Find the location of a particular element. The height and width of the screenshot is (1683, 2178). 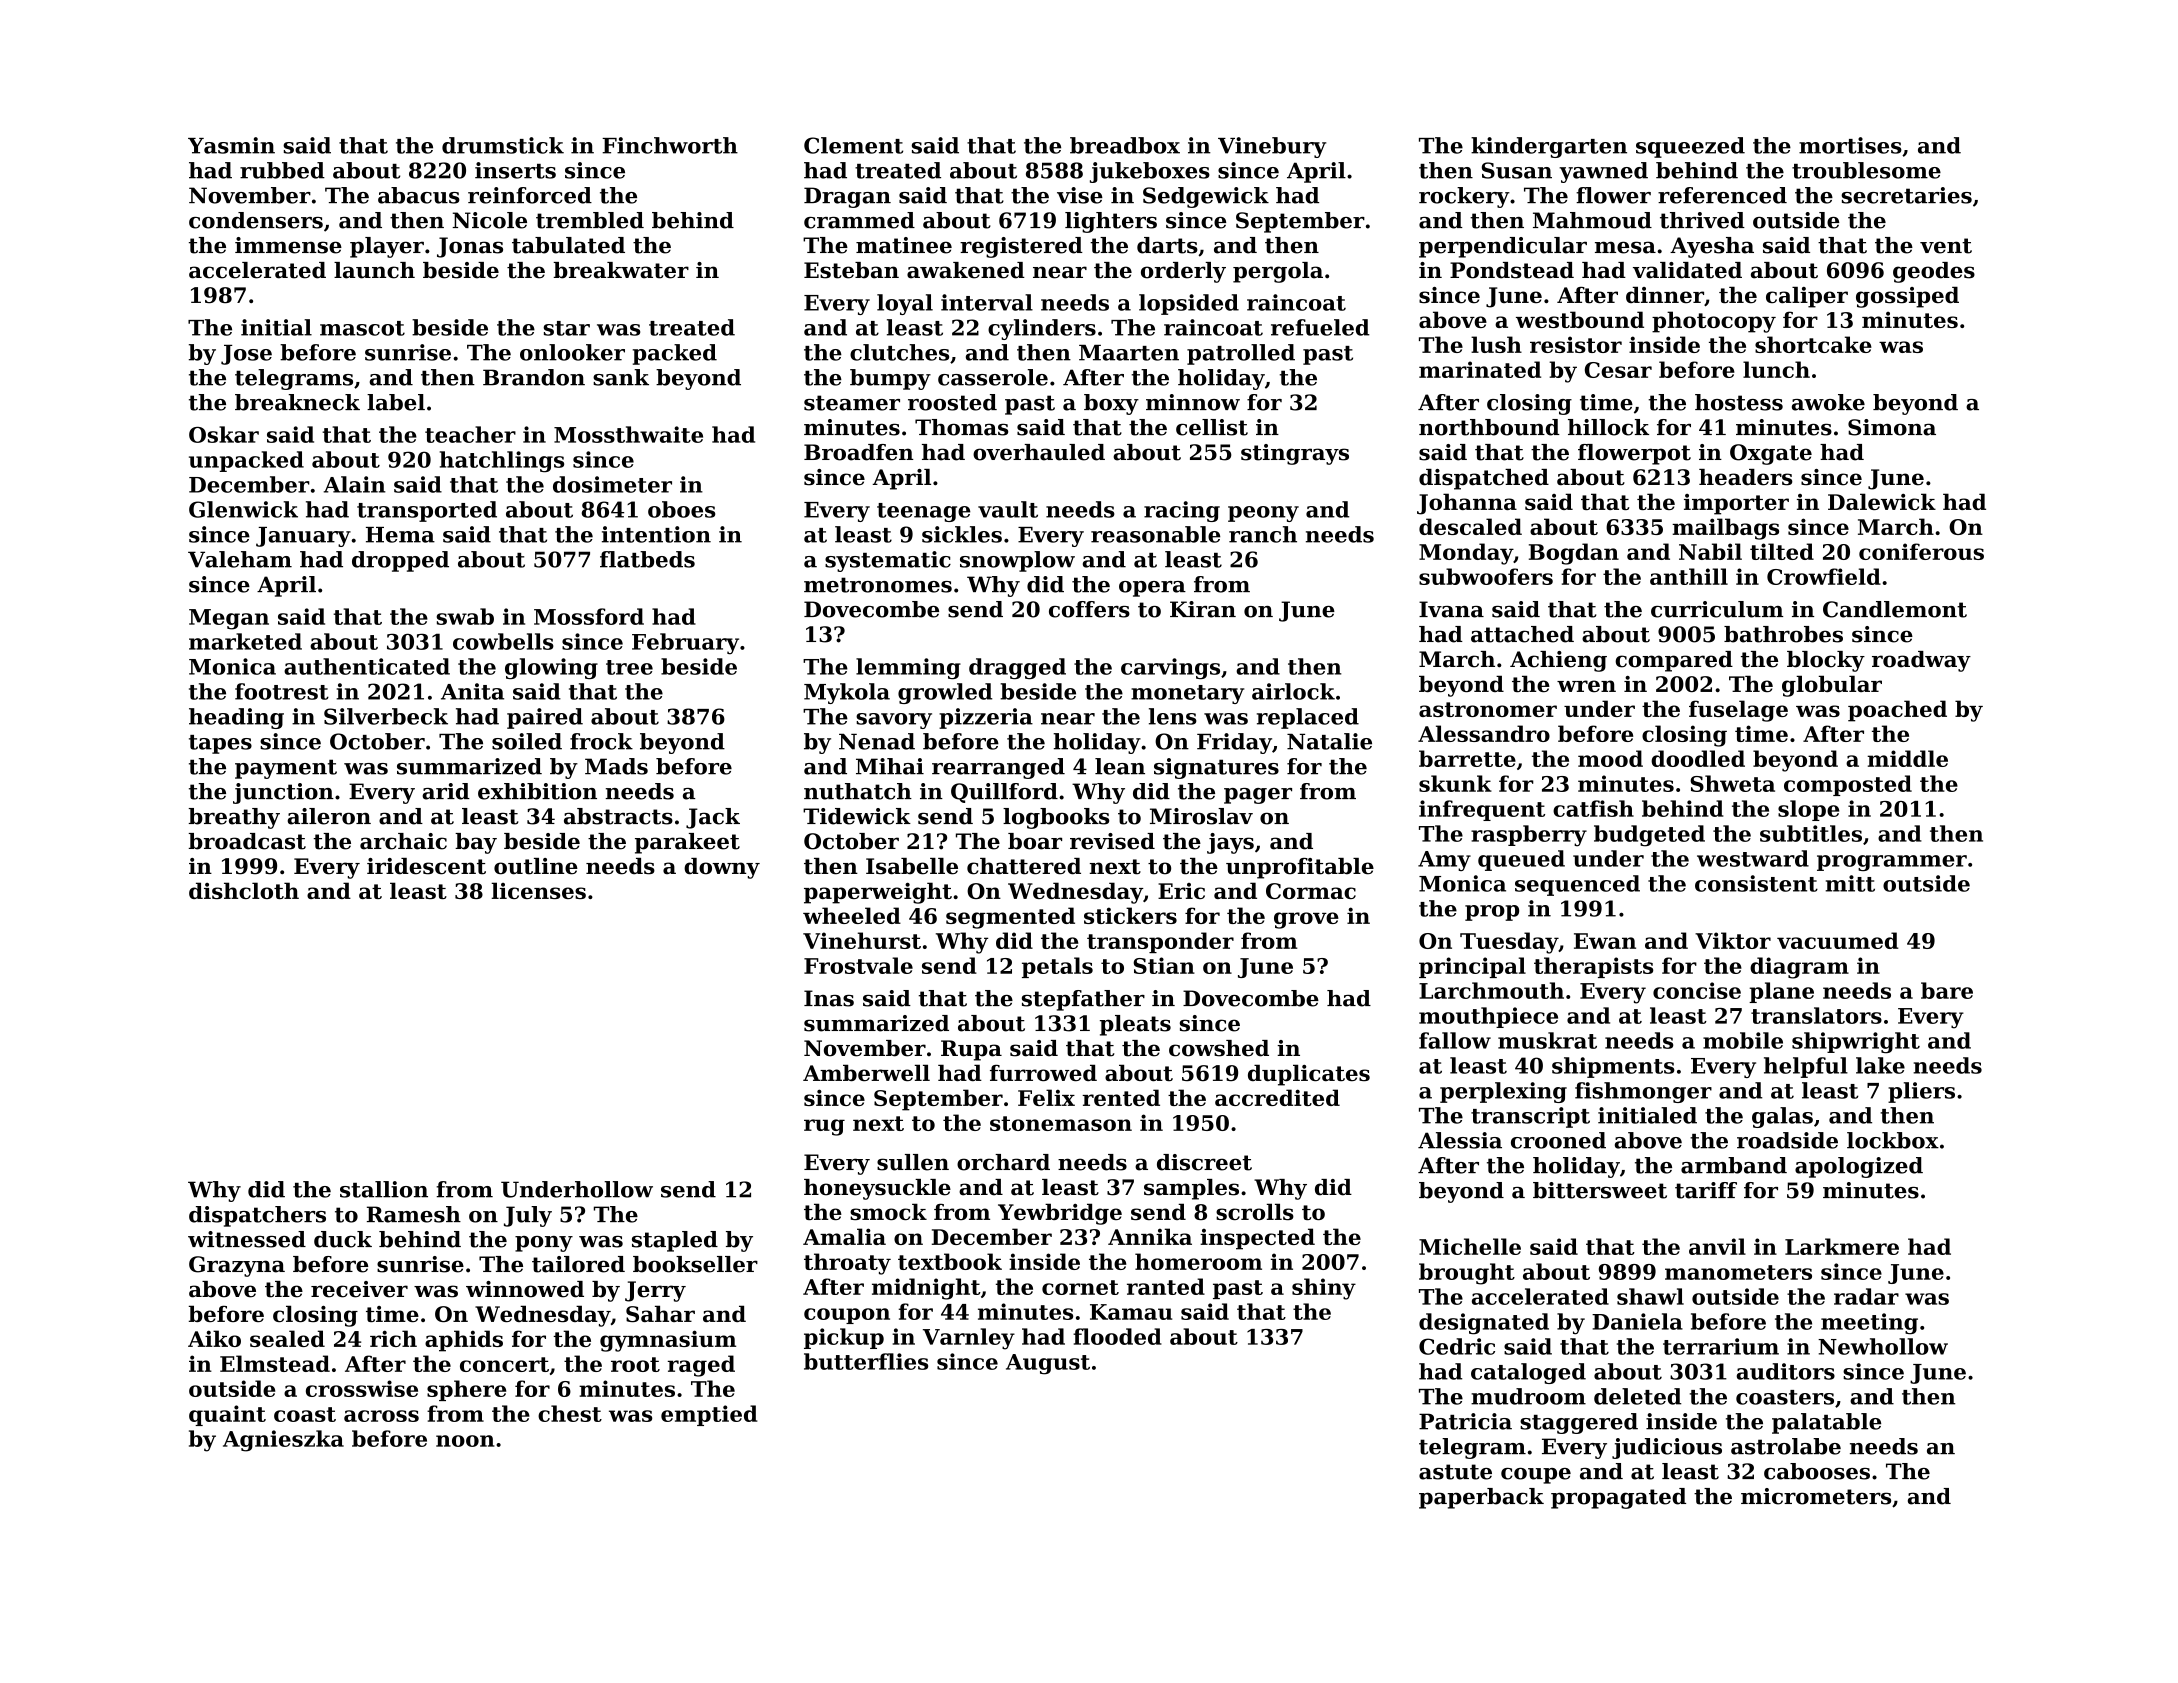

noon is located at coordinates (465, 1441).
